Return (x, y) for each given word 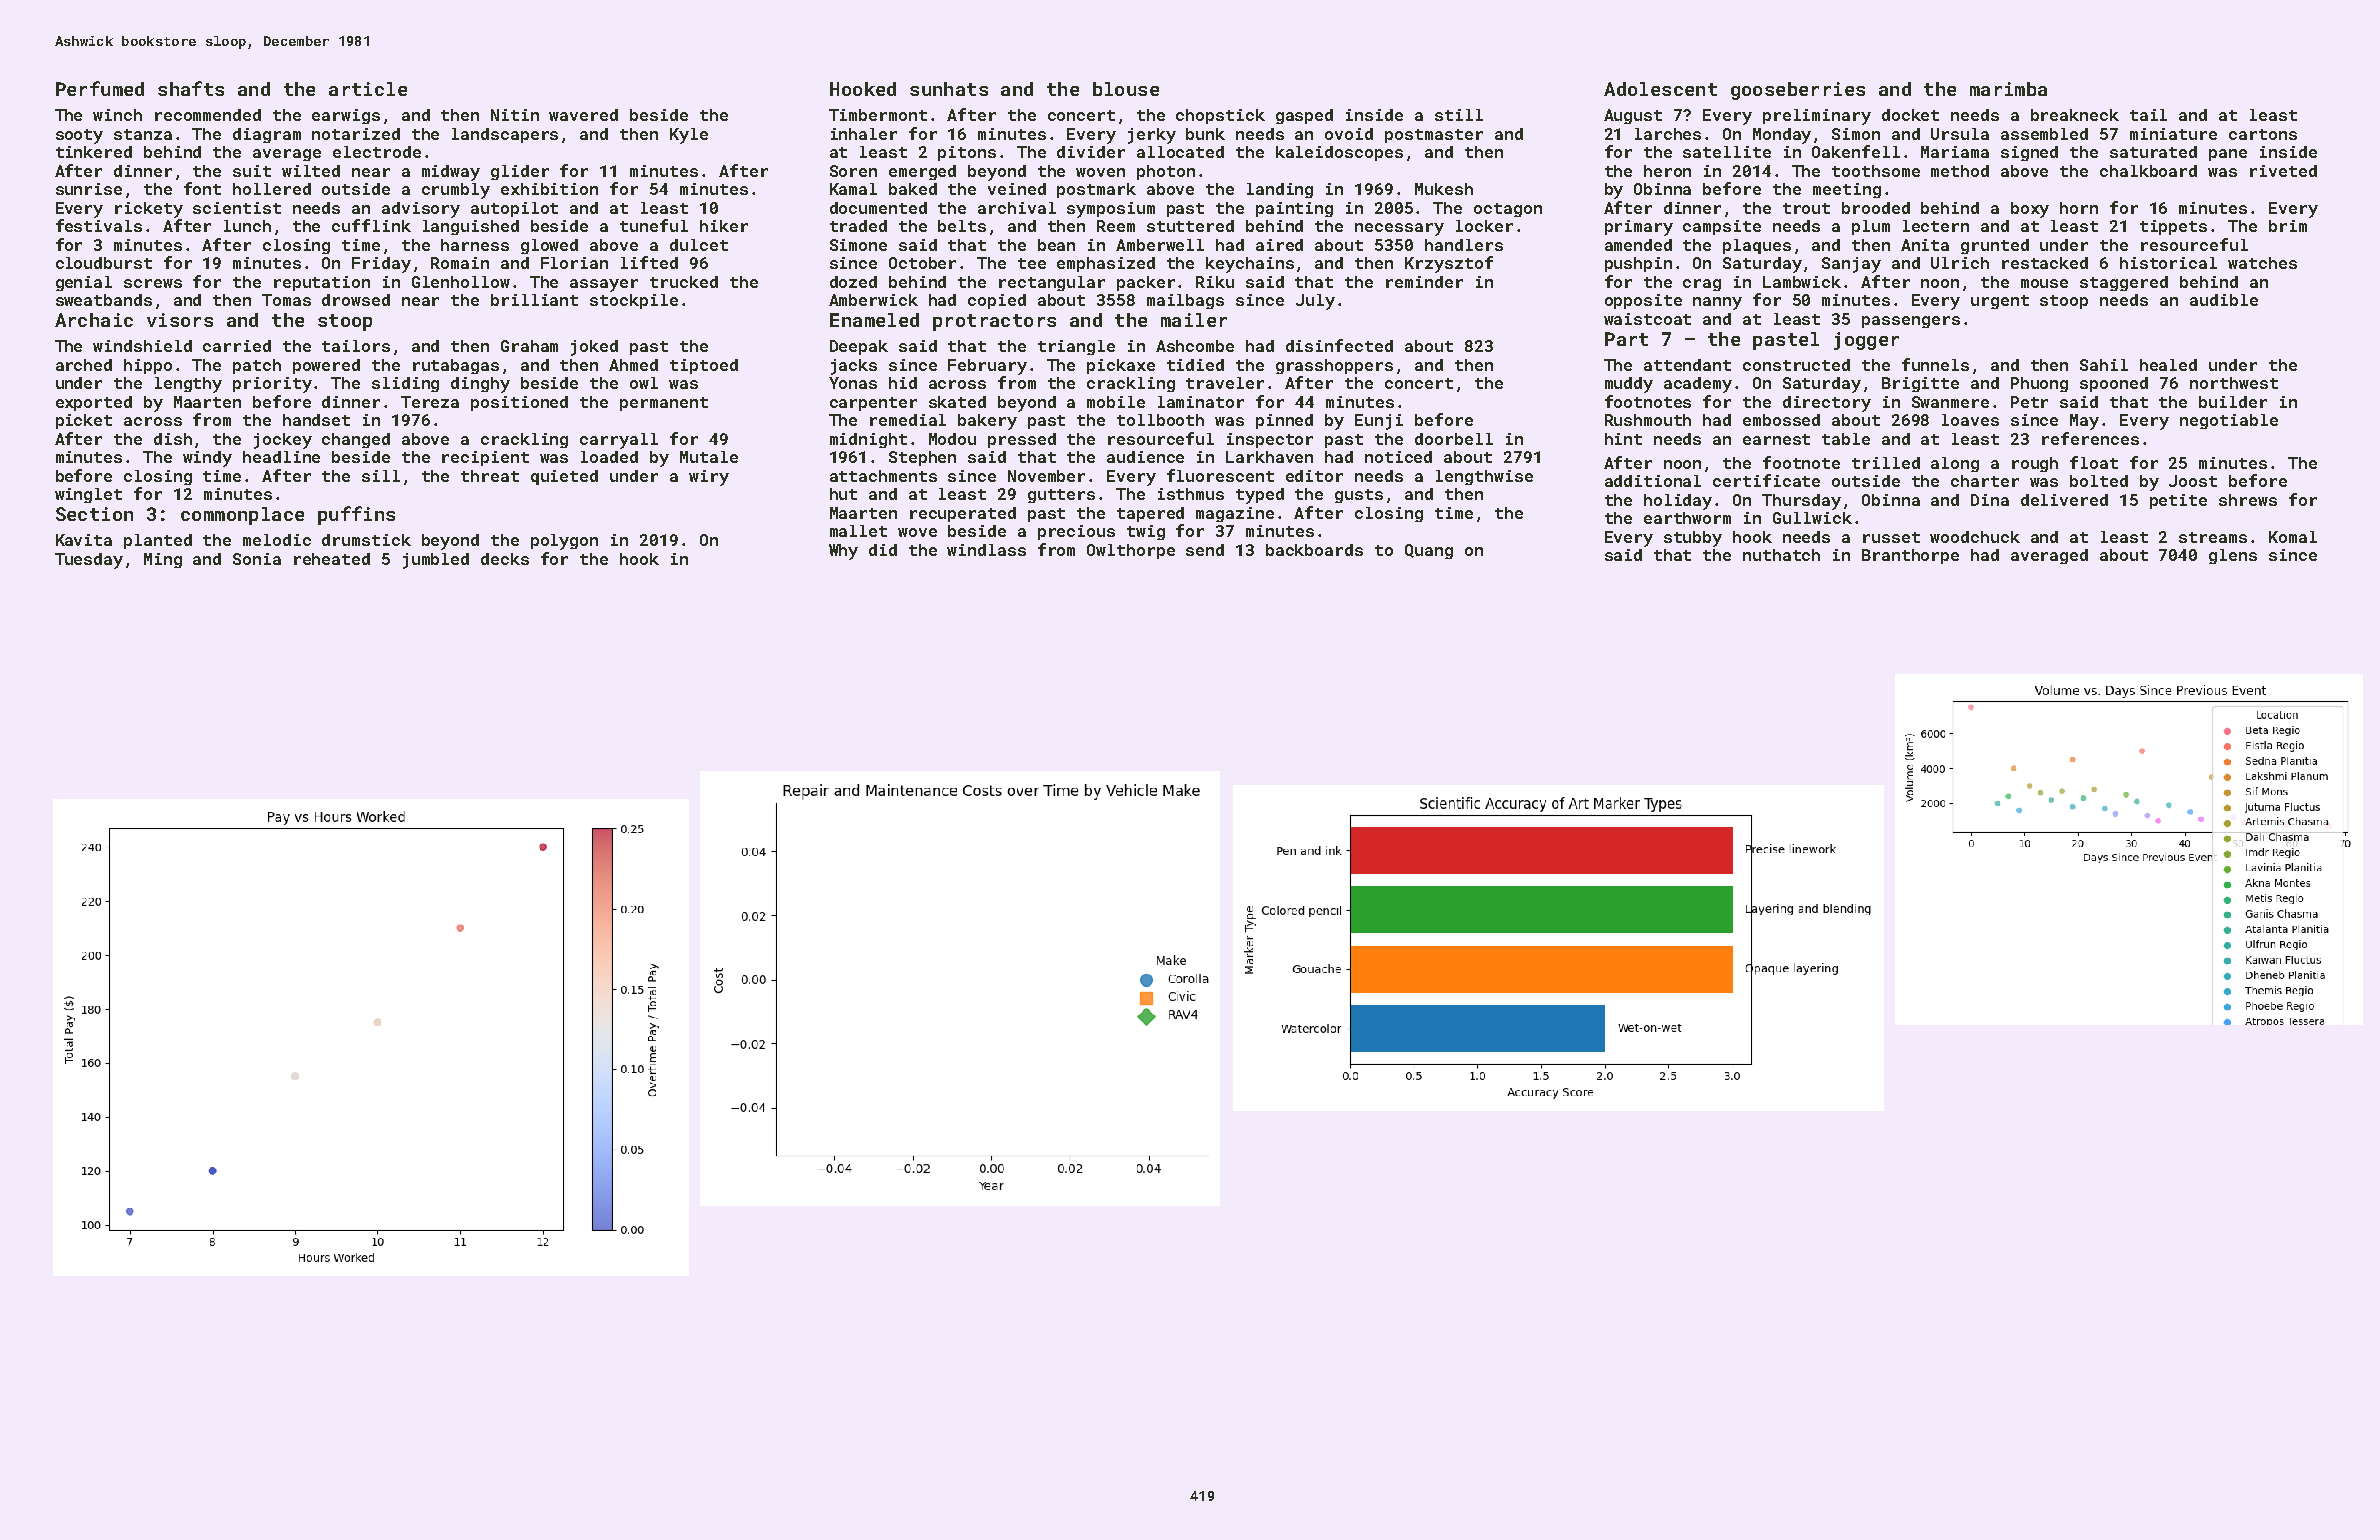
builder (2233, 402)
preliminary (1817, 117)
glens (2233, 556)
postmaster (1434, 136)
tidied (1195, 365)
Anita (1925, 245)
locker (1484, 226)
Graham (529, 346)
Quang (1429, 551)
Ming (163, 560)
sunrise (89, 189)
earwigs (346, 116)
